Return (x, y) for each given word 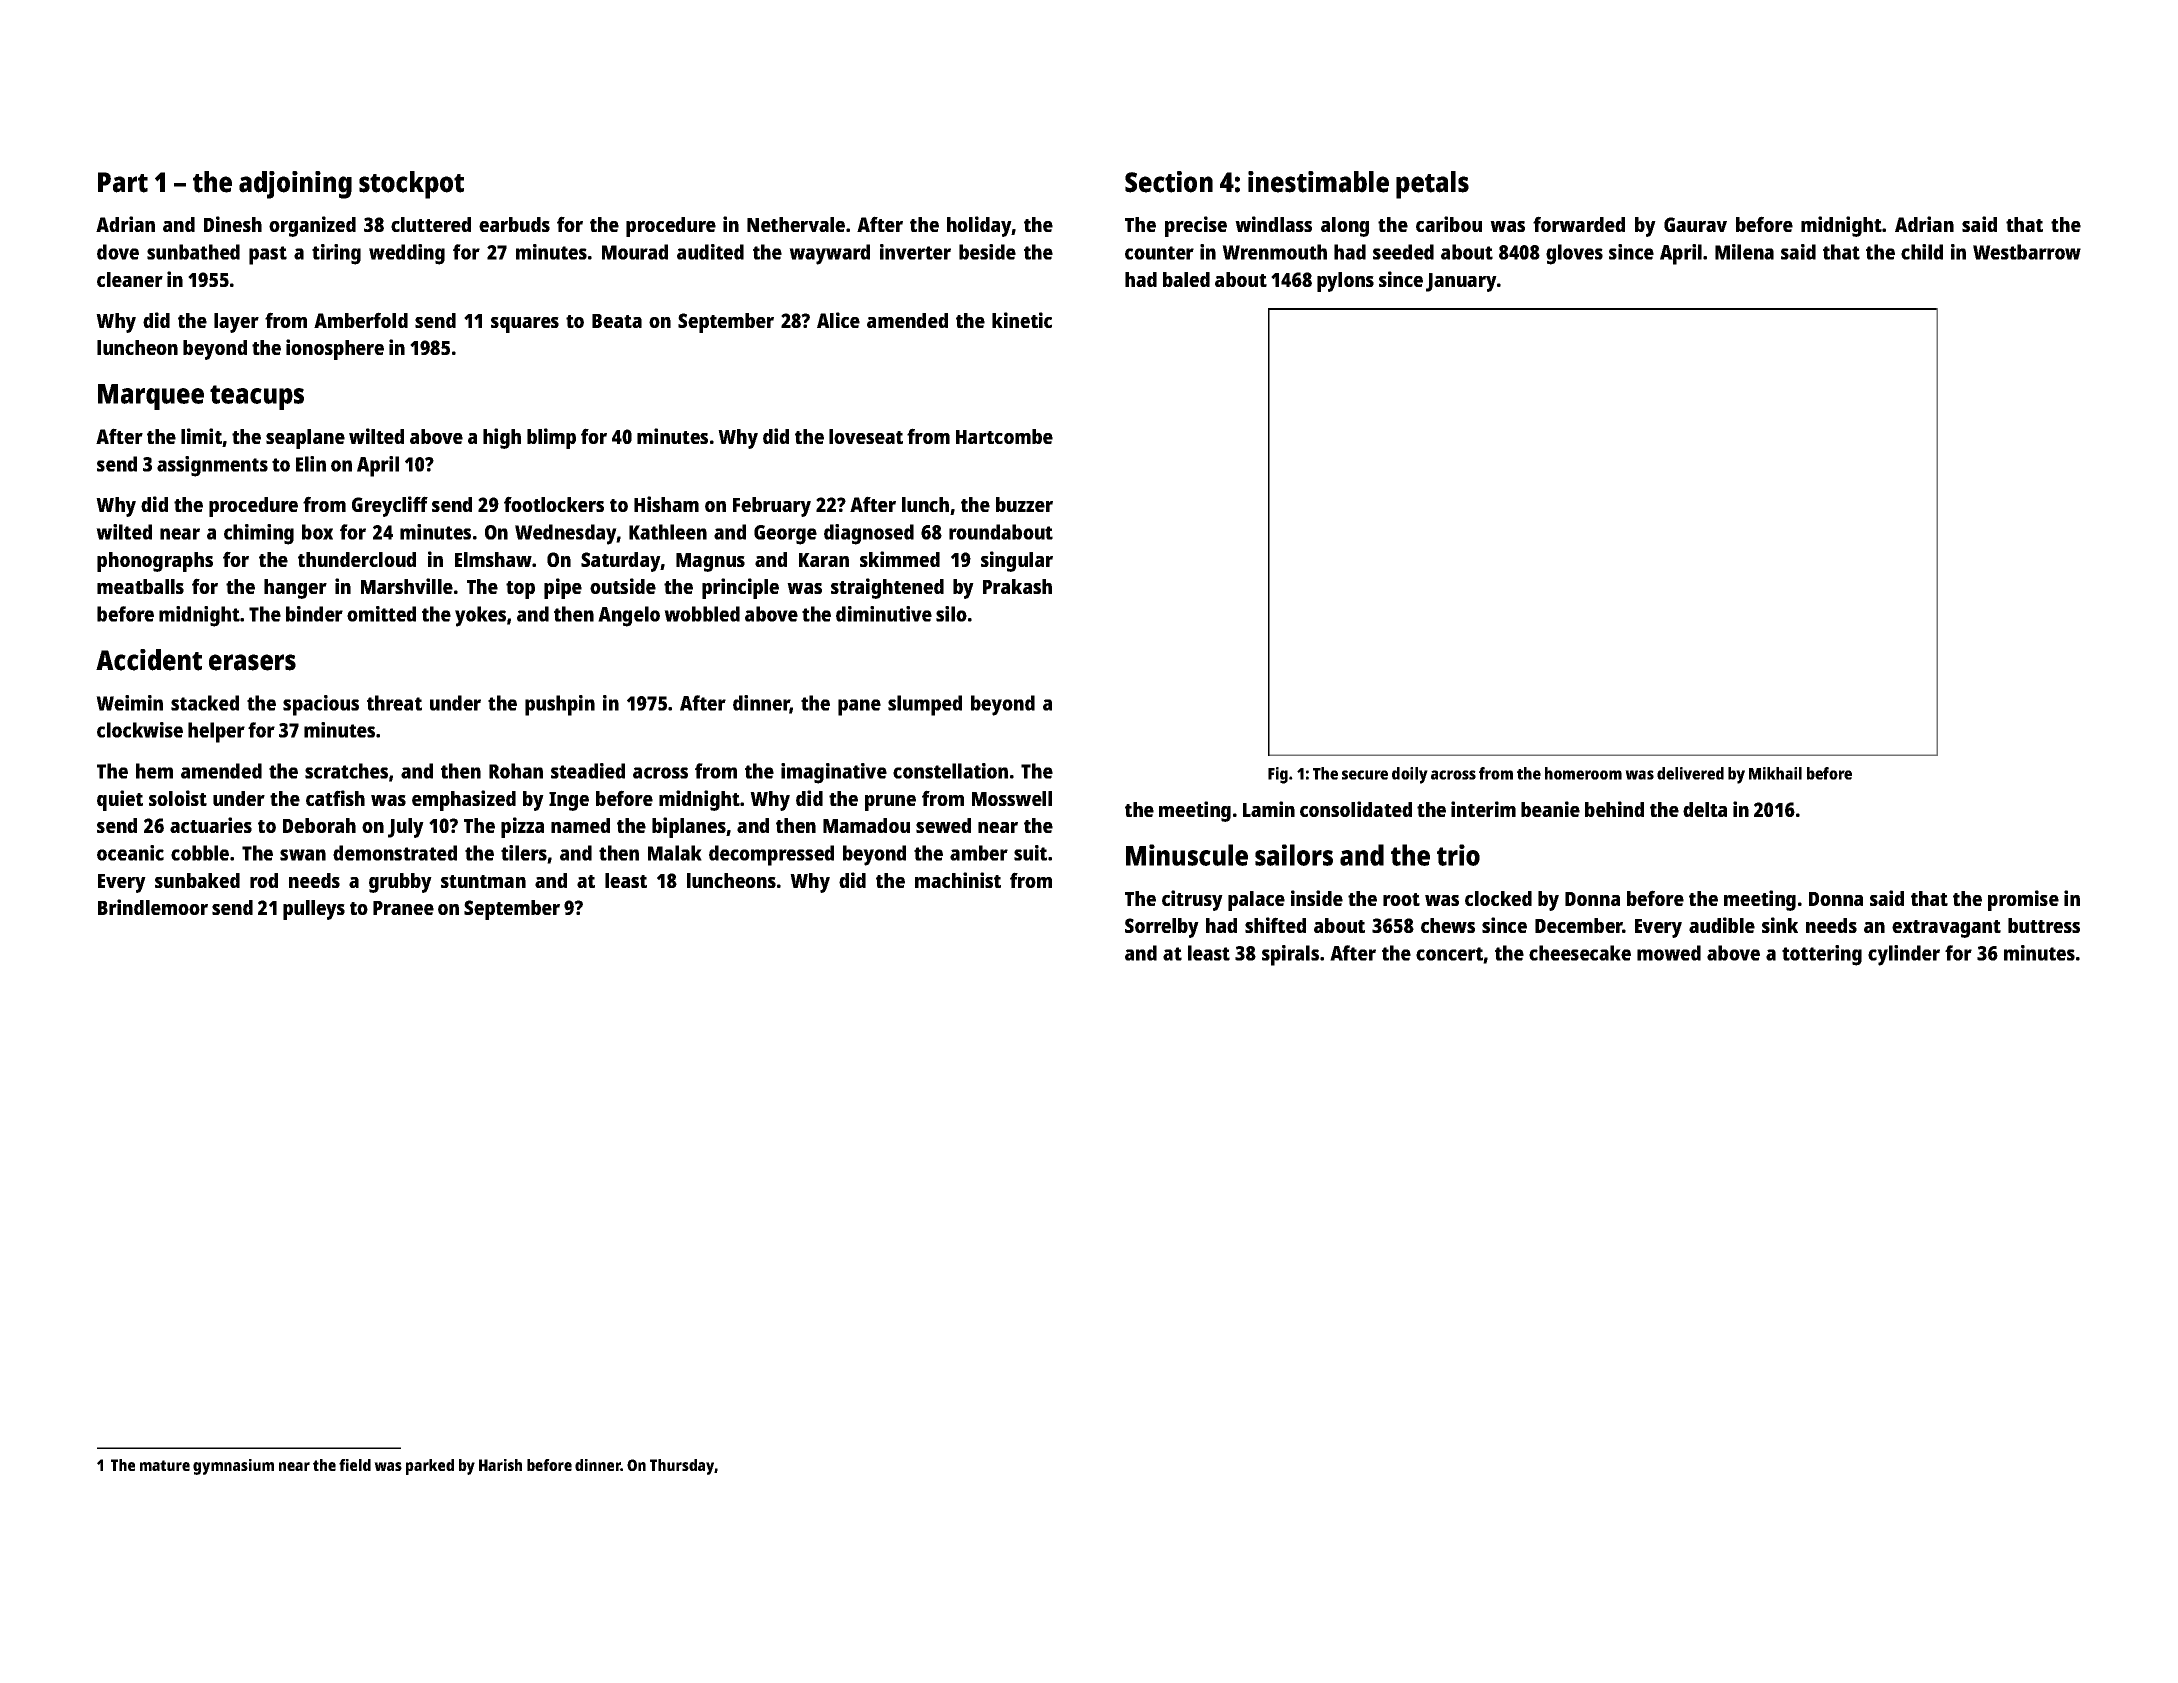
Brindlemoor (153, 907)
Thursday (682, 1467)
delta (1705, 809)
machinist (958, 880)
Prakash (1017, 586)
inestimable (1318, 182)
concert (1450, 955)
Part (123, 182)
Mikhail (1775, 773)
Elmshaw (493, 559)
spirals (1290, 955)
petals (1432, 185)
